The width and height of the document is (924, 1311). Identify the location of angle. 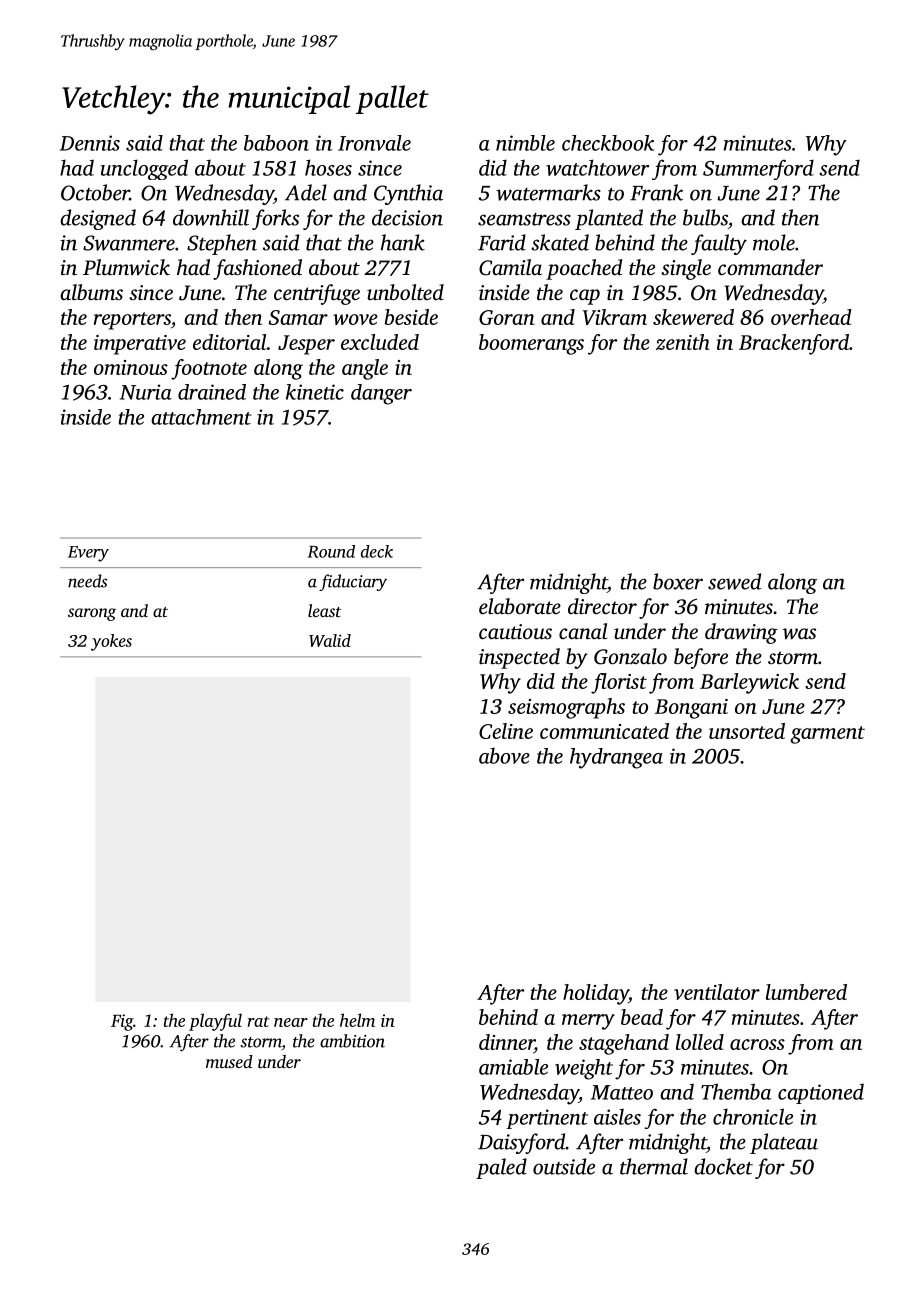
(365, 369).
